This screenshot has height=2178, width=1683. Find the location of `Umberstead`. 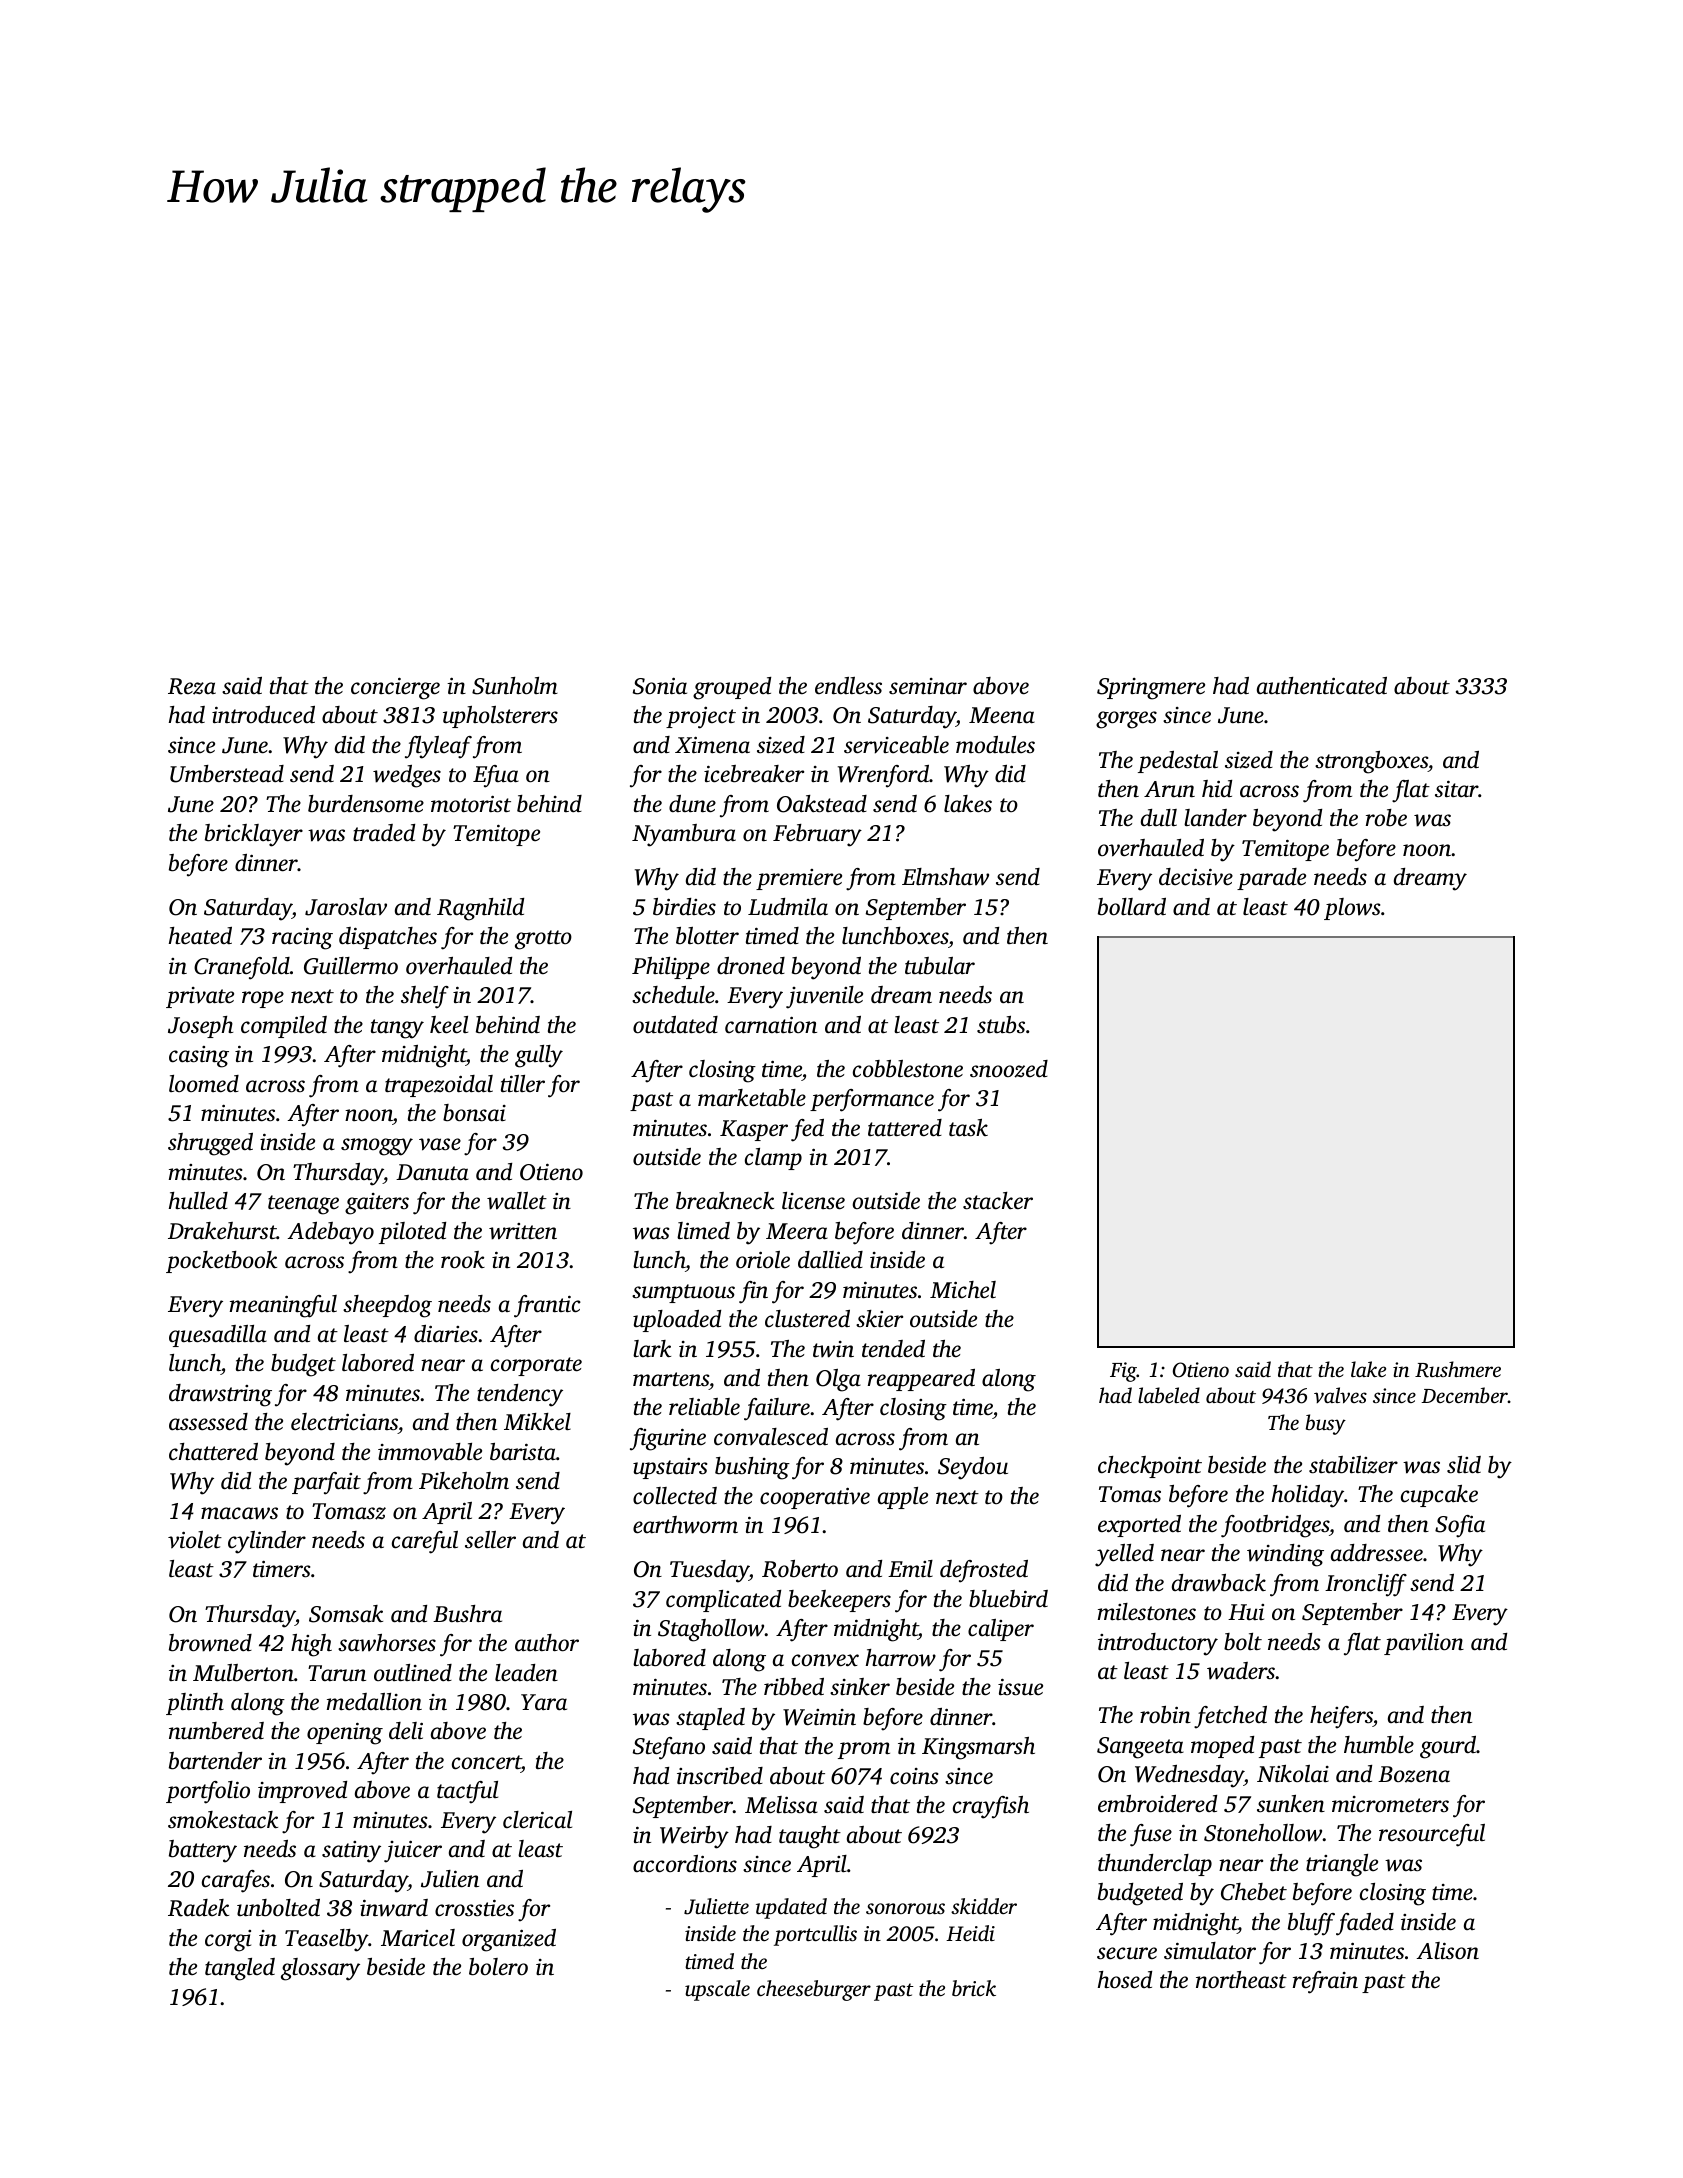

Umberstead is located at coordinates (227, 774).
